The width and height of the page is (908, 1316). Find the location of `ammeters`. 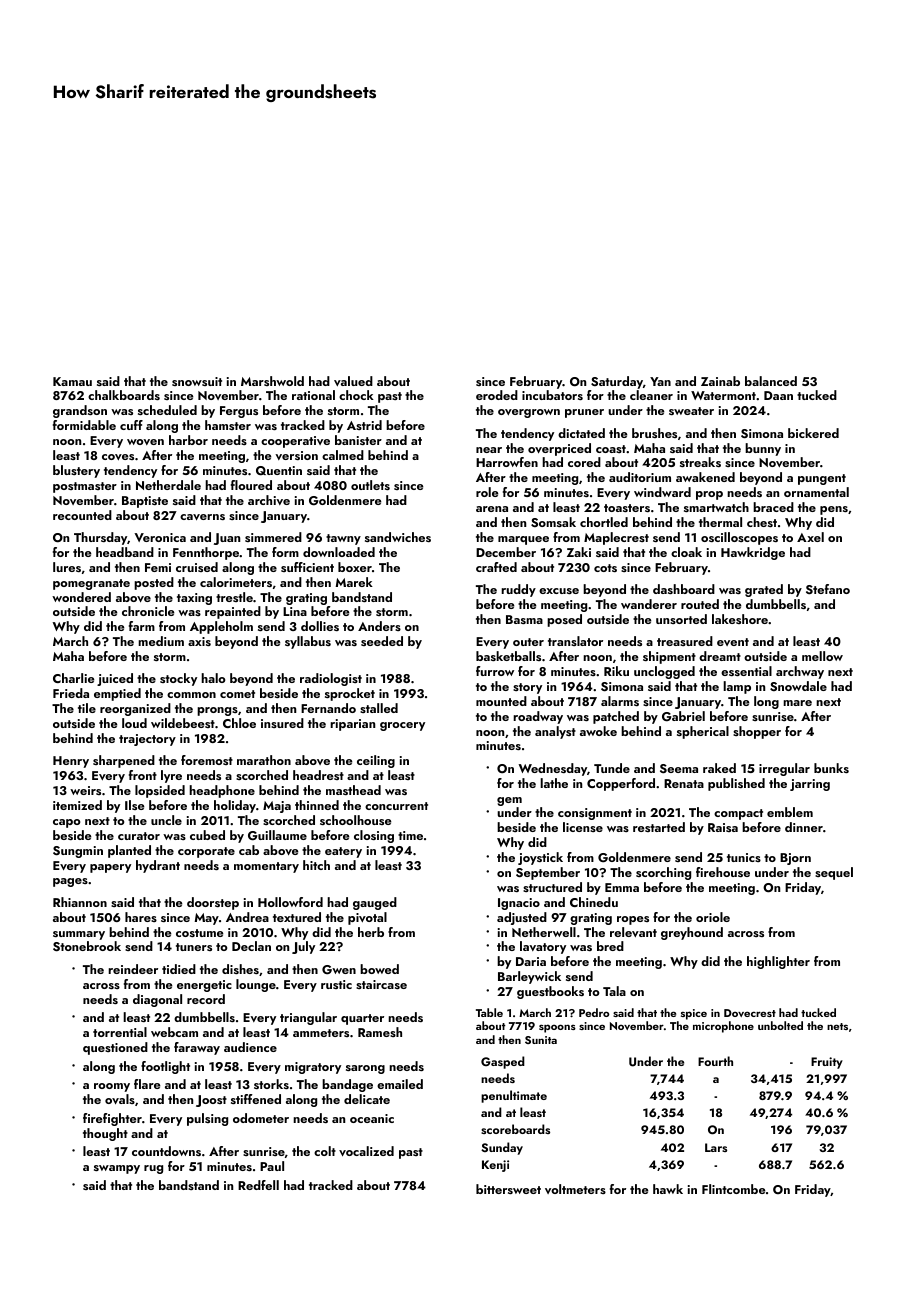

ammeters is located at coordinates (321, 1033).
